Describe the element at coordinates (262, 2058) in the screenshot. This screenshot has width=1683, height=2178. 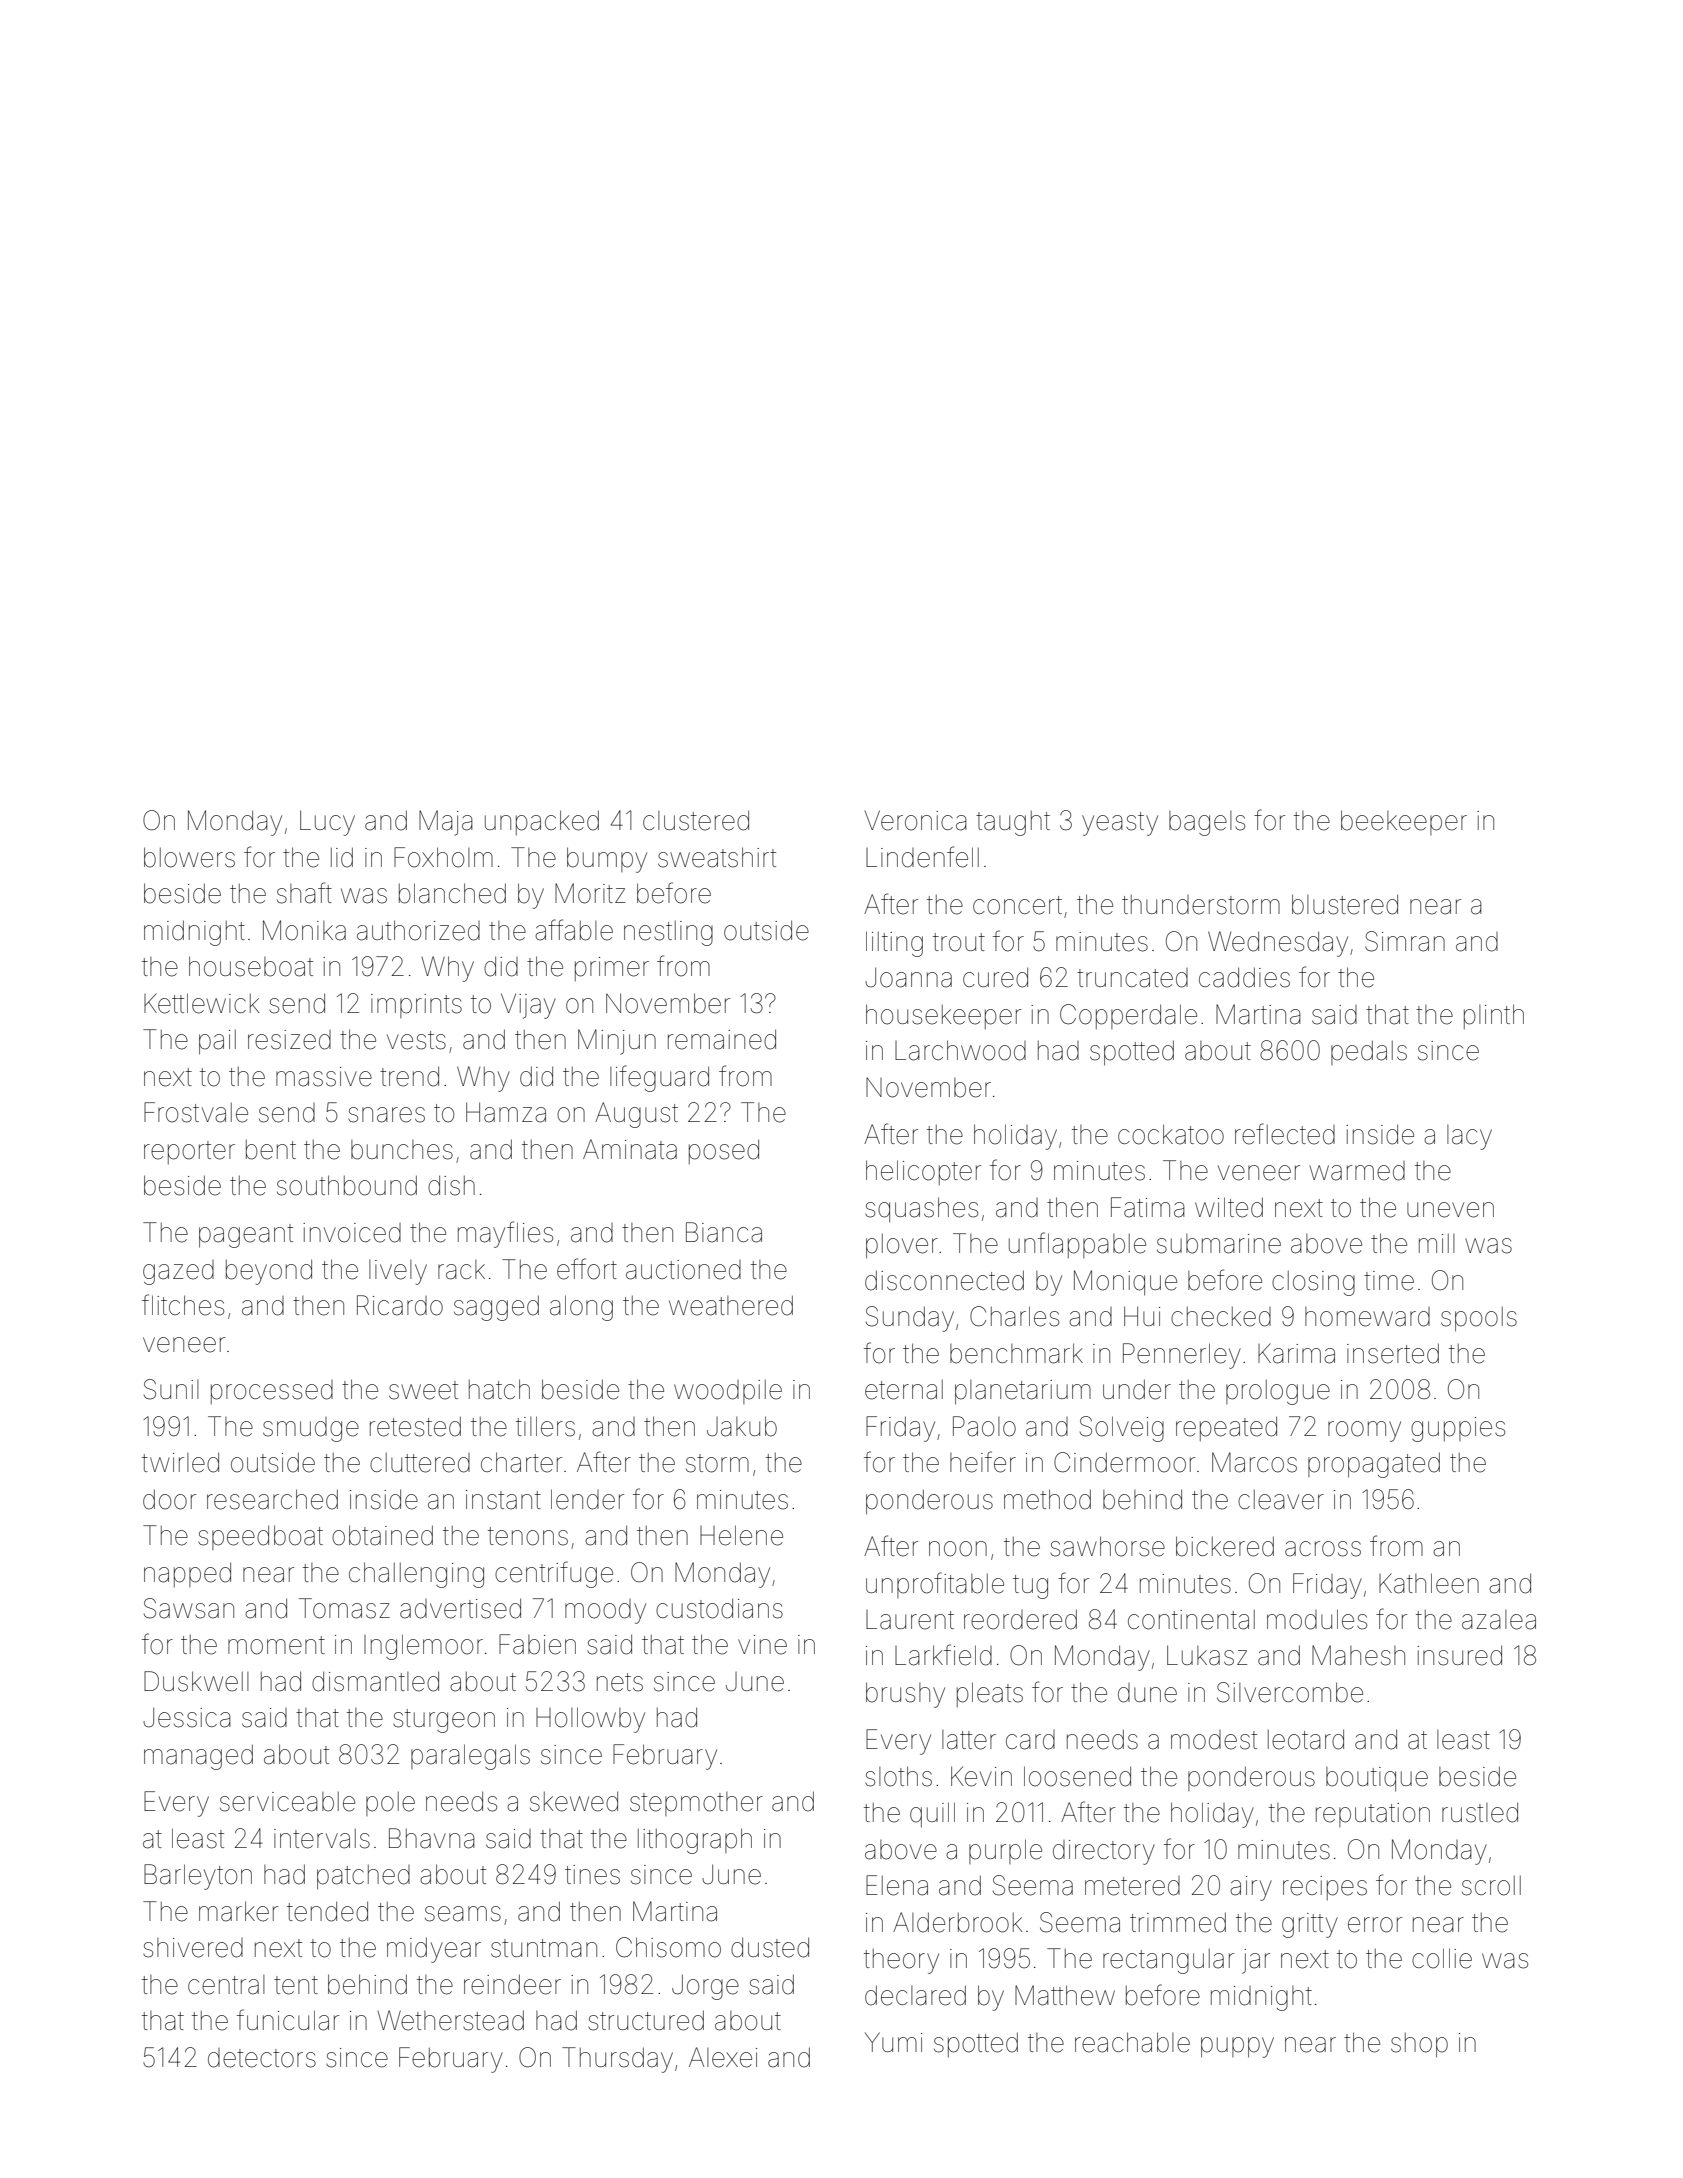
I see `detectors` at that location.
